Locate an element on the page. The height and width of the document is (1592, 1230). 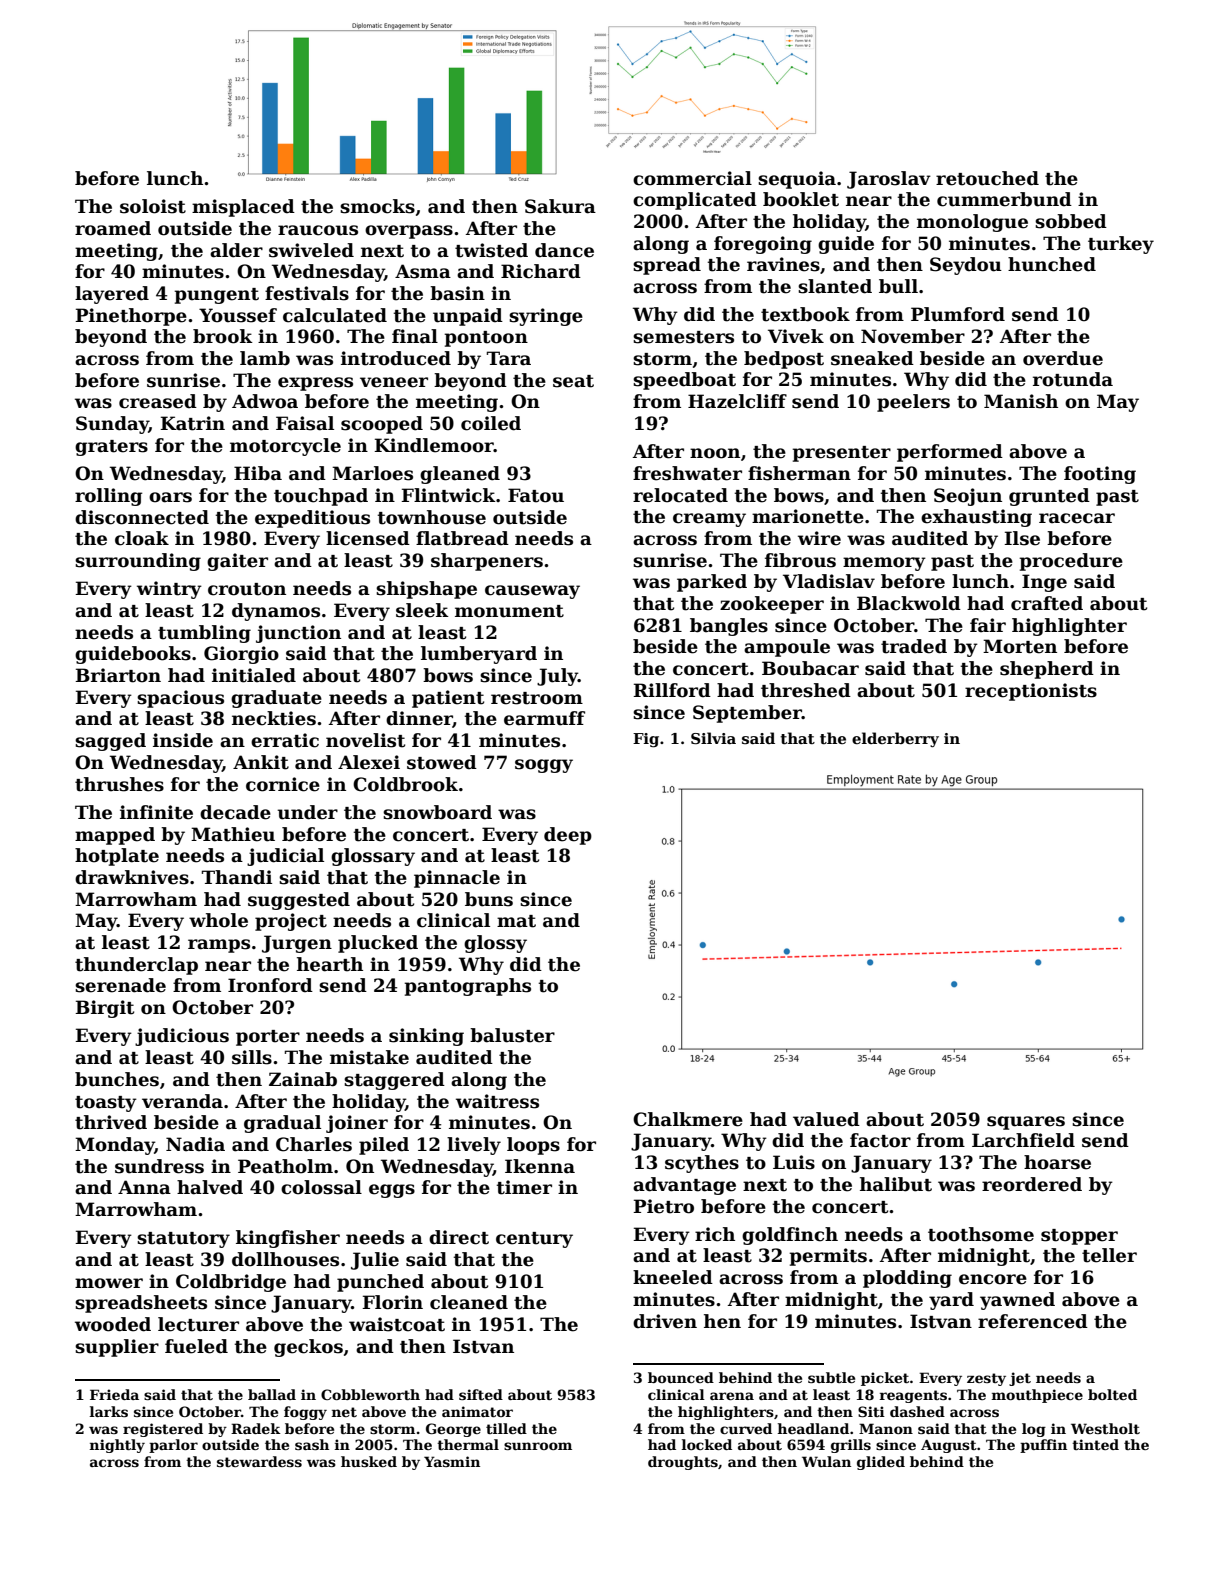
Blackwold is located at coordinates (909, 603).
